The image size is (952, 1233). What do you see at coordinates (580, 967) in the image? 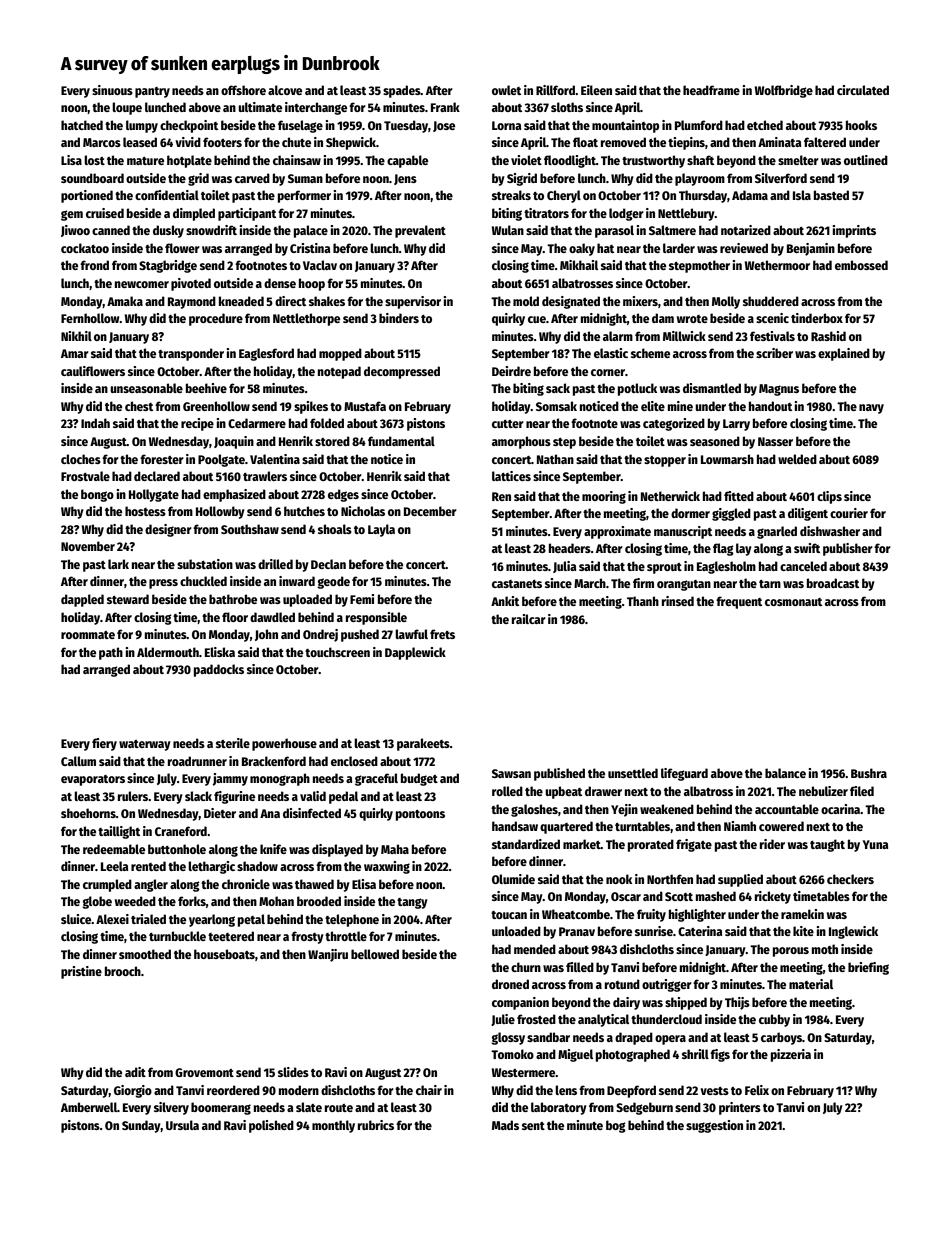
I see `filled` at bounding box center [580, 967].
